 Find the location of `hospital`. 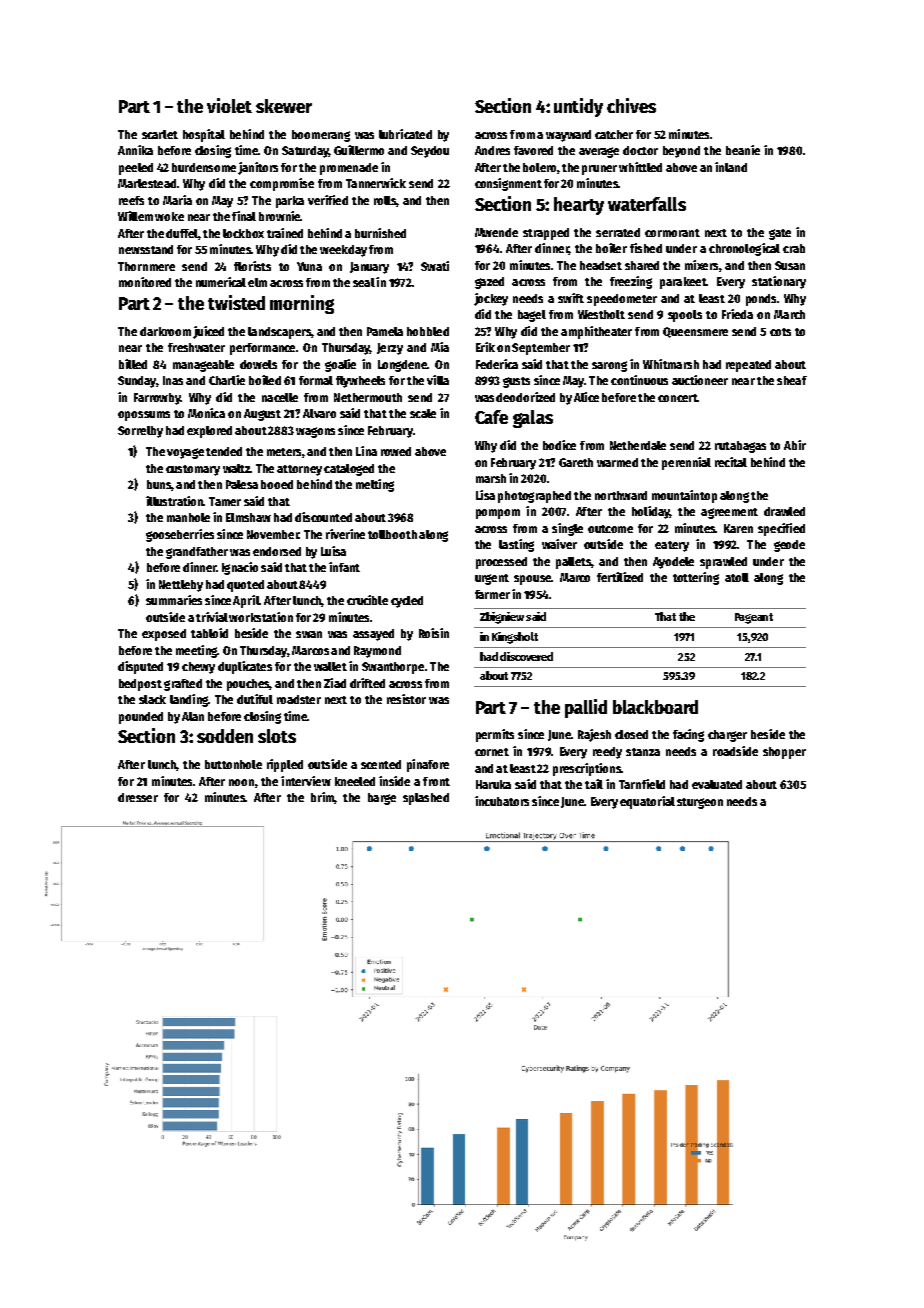

hospital is located at coordinates (204, 135).
